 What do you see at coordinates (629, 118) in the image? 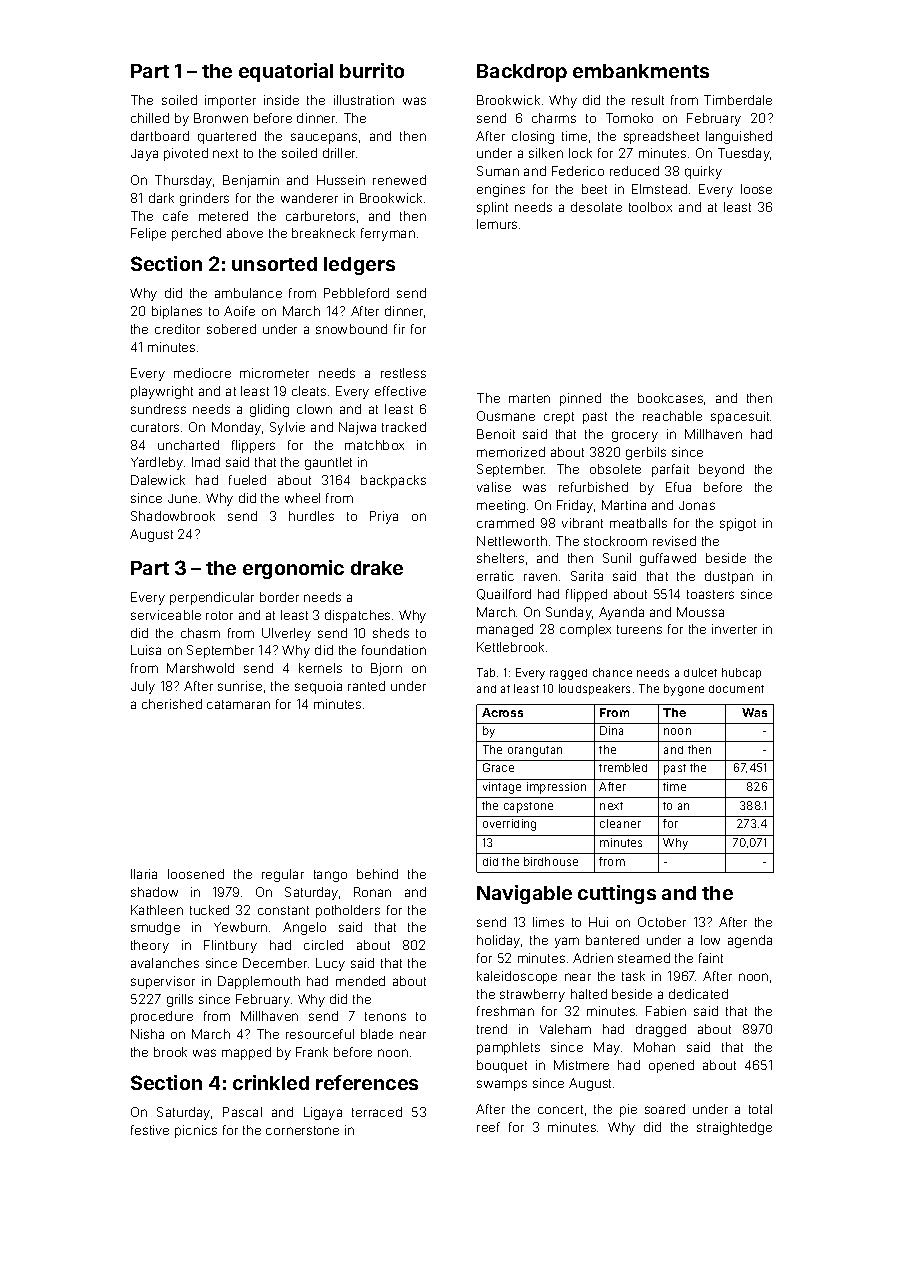
I see `Tomoko` at bounding box center [629, 118].
